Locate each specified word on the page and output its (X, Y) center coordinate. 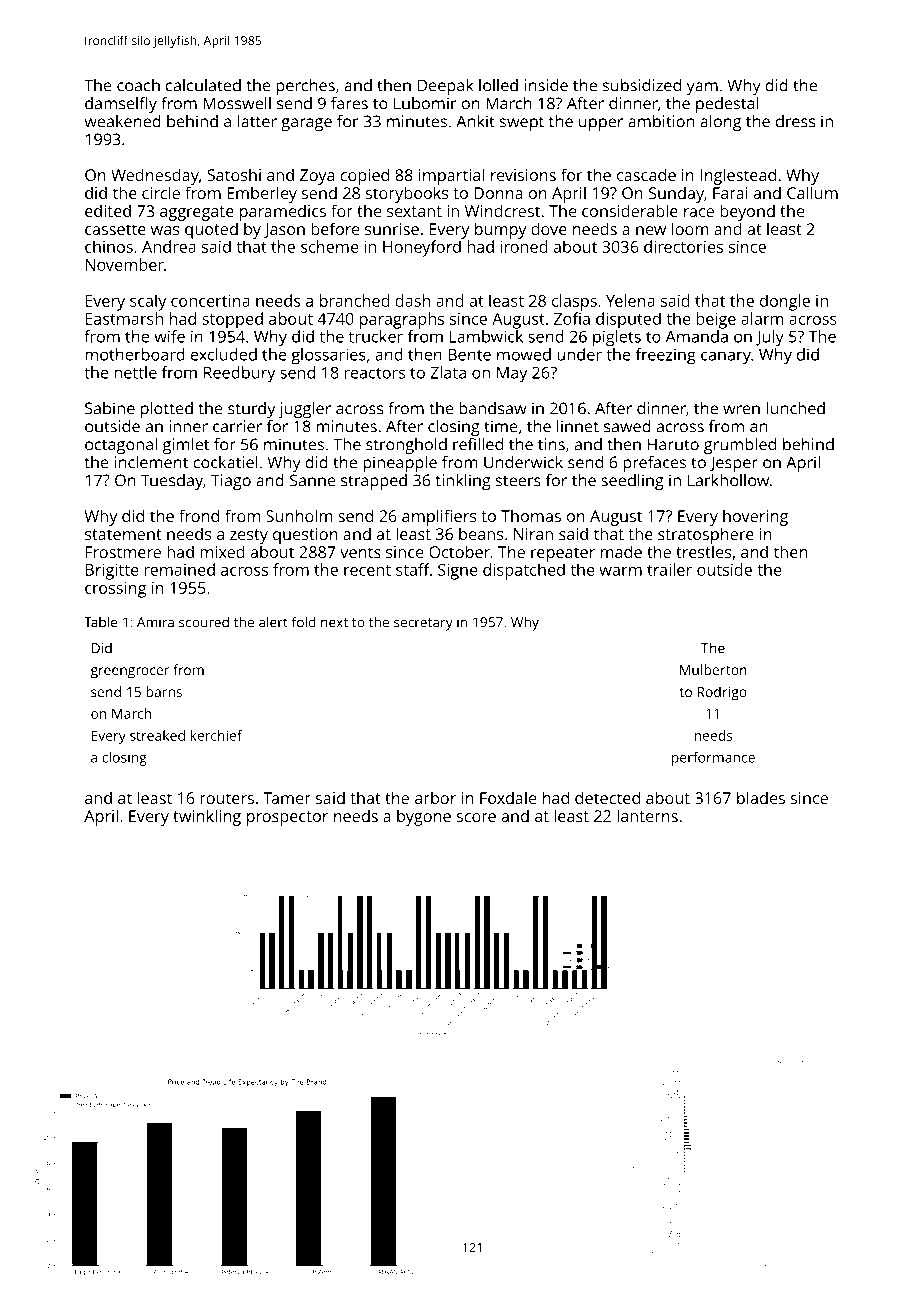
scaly (148, 302)
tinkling (463, 482)
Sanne (313, 480)
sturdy (251, 410)
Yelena (630, 300)
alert (273, 622)
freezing (666, 356)
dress (795, 121)
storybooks (407, 194)
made (621, 551)
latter (257, 121)
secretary (423, 624)
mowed (524, 354)
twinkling (207, 817)
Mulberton (713, 669)
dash (412, 300)
